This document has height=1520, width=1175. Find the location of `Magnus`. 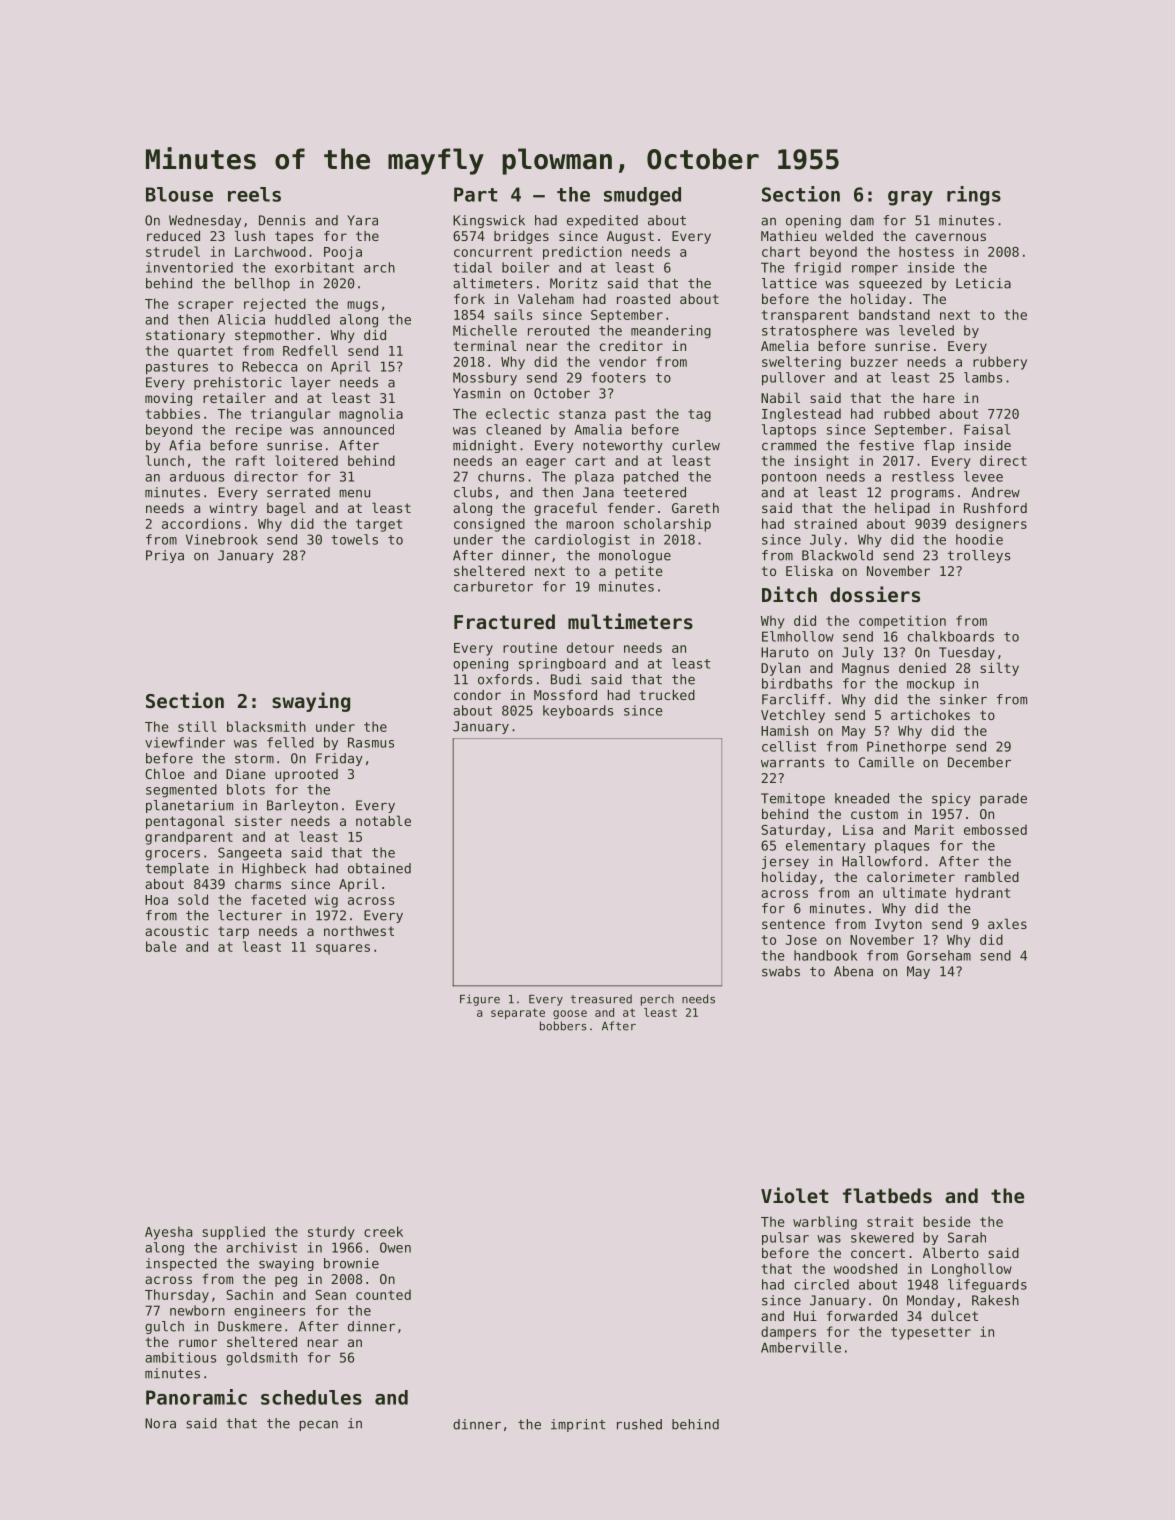

Magnus is located at coordinates (865, 669).
